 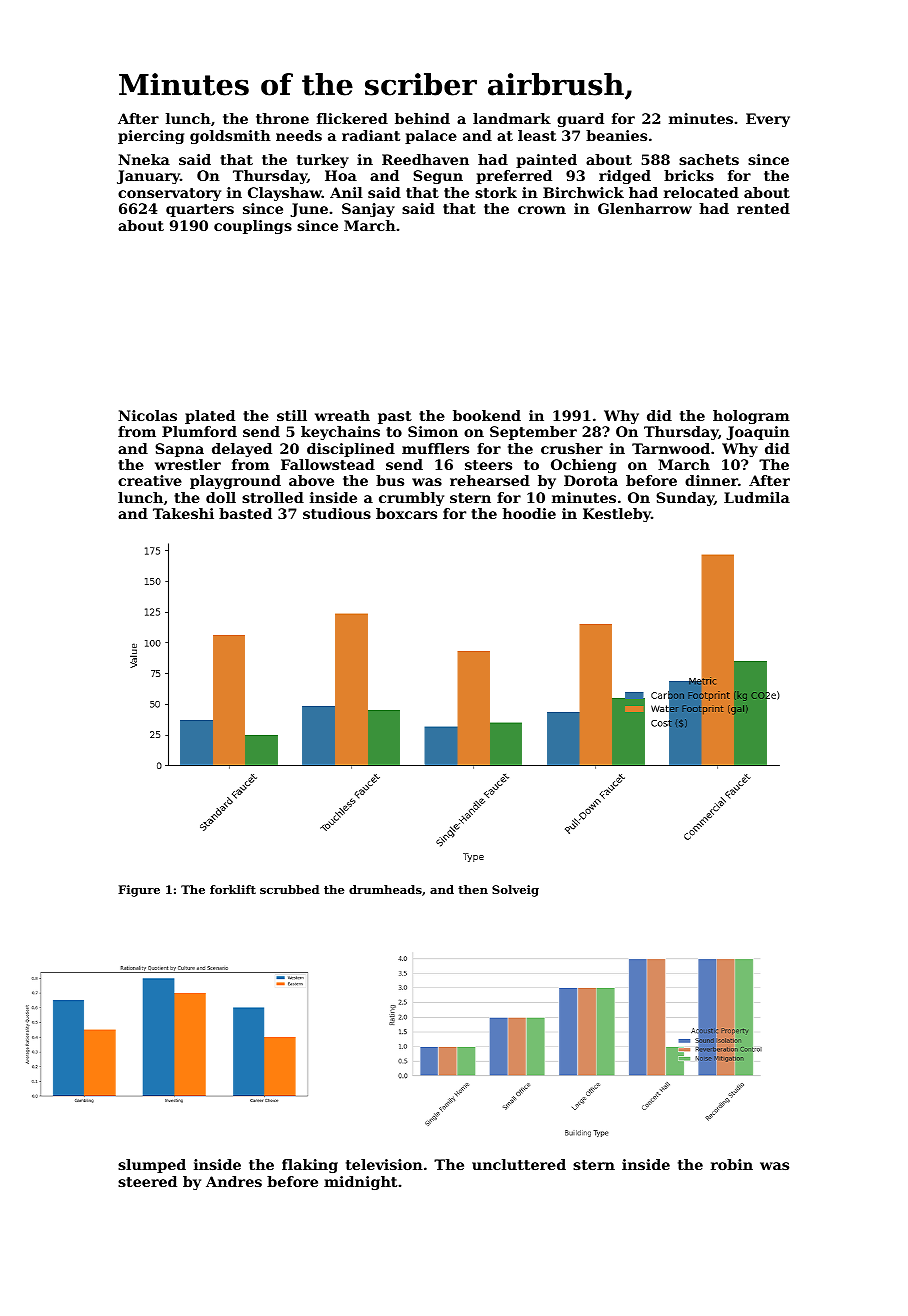 What do you see at coordinates (342, 415) in the page?
I see `wreath` at bounding box center [342, 415].
